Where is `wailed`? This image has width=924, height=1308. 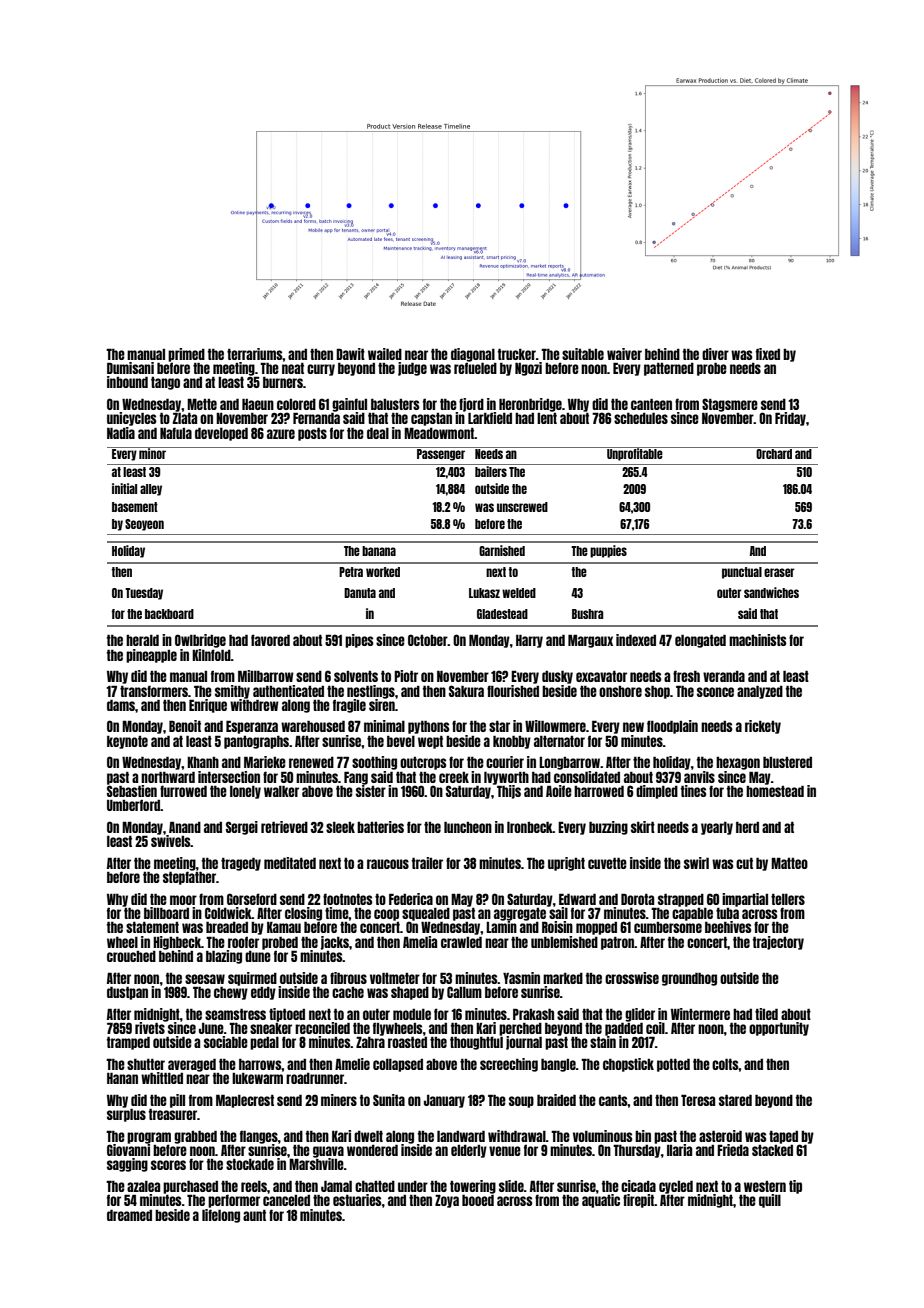 wailed is located at coordinates (385, 354).
